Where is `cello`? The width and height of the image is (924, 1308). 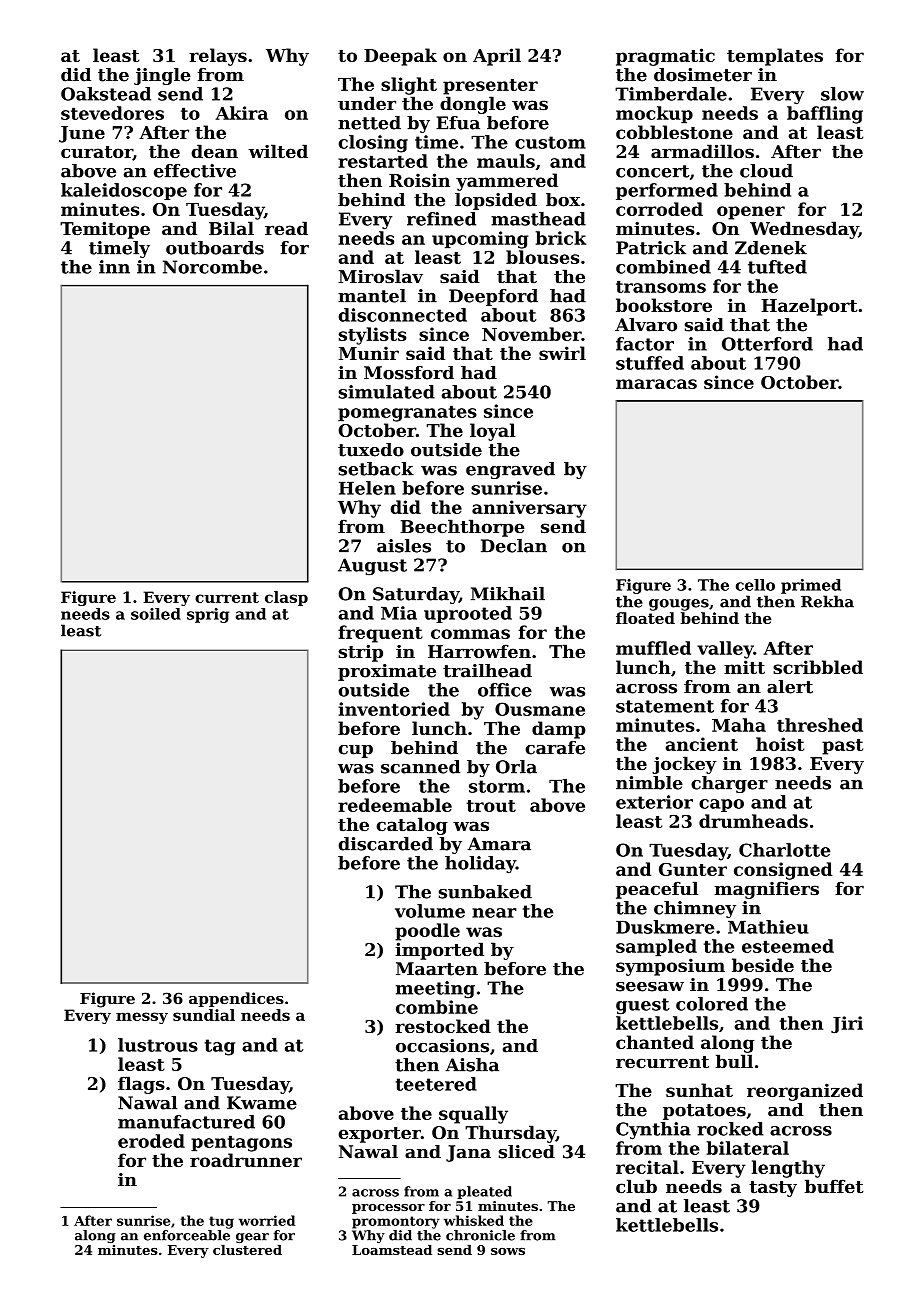 cello is located at coordinates (755, 585).
